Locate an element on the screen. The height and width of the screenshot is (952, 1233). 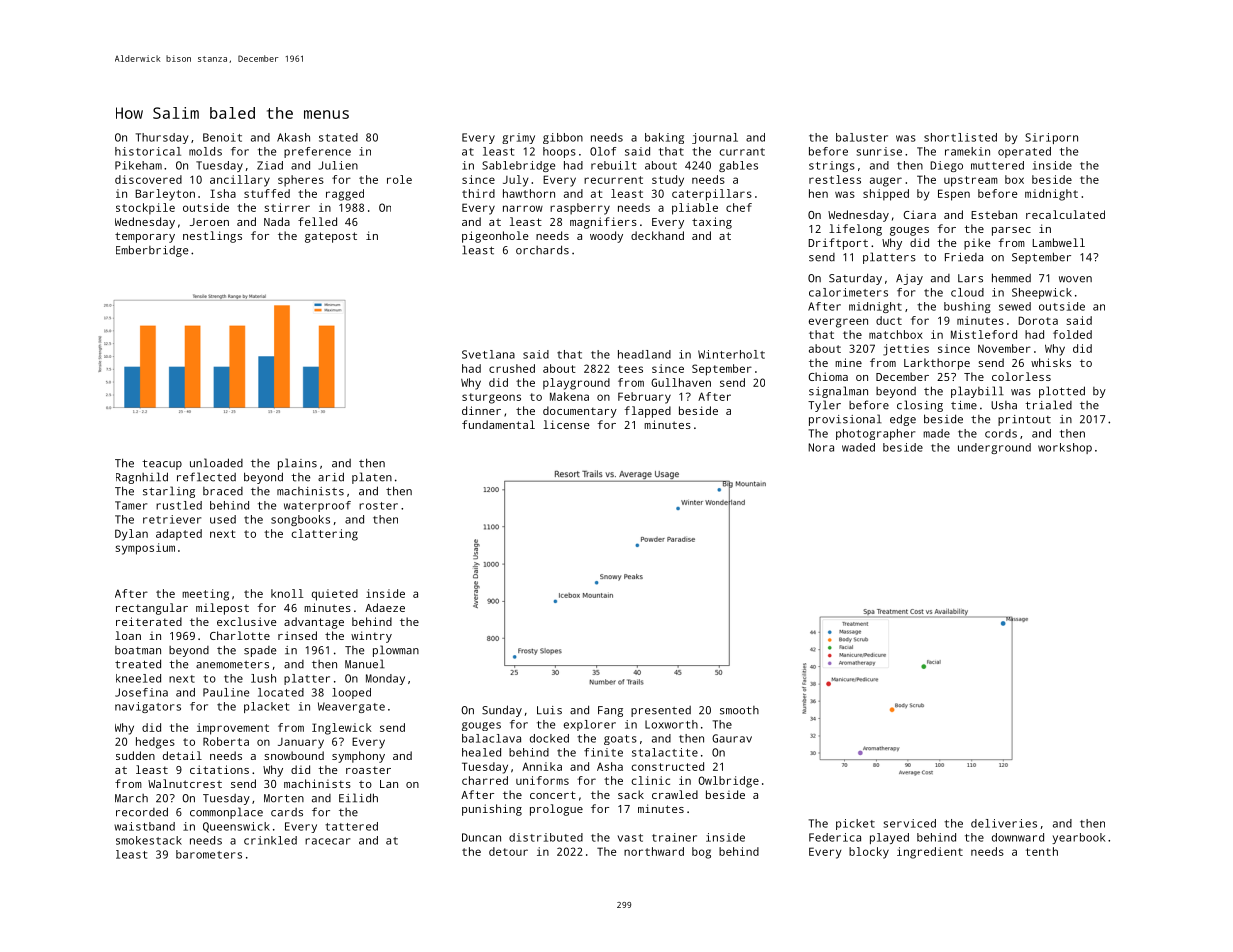
Sheepwick is located at coordinates (1042, 293).
